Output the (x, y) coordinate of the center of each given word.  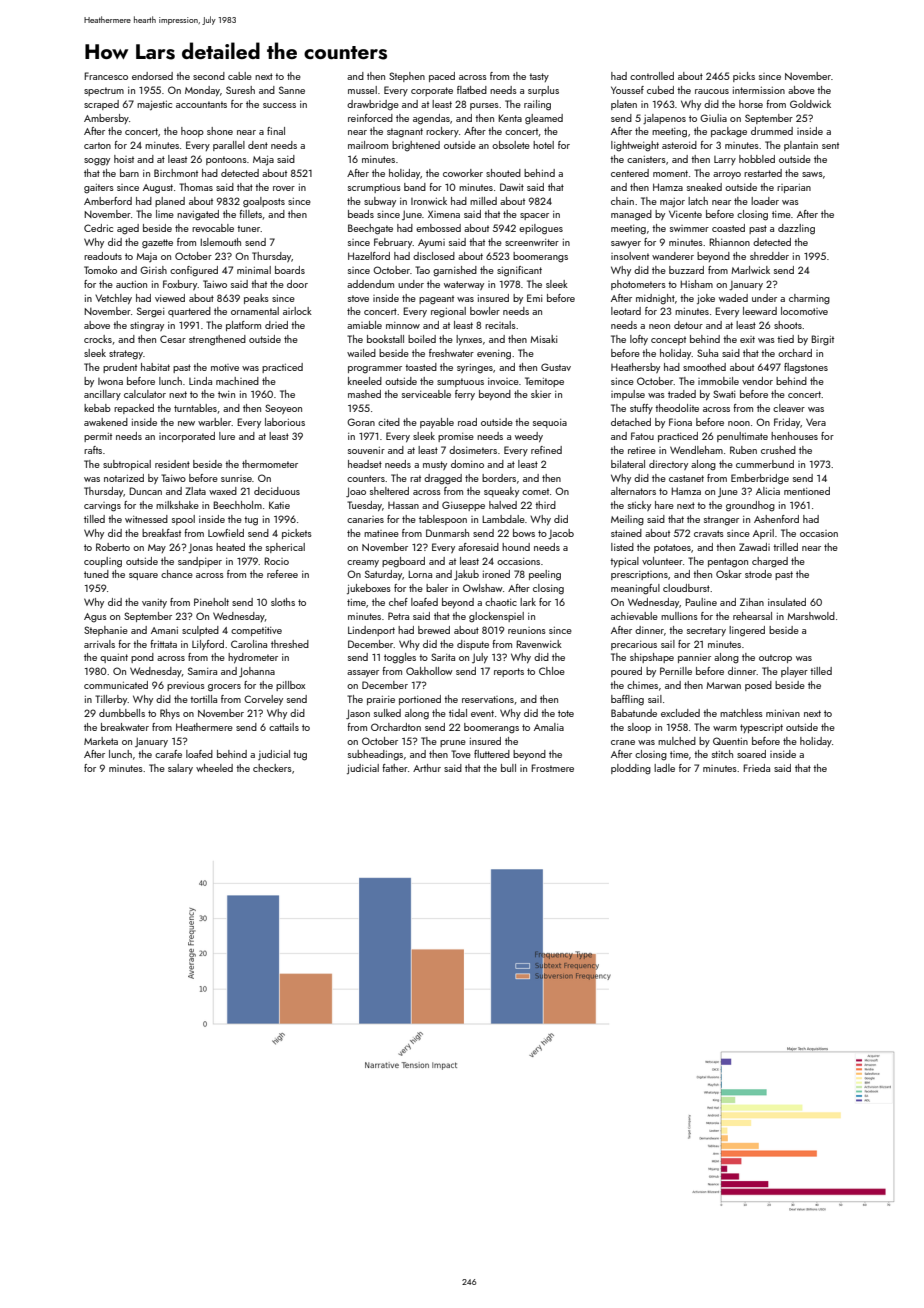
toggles (400, 658)
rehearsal (752, 616)
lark (528, 602)
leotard (626, 311)
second (209, 76)
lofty (639, 340)
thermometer (270, 464)
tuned (96, 574)
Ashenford (776, 519)
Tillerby (111, 700)
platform (243, 326)
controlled (652, 76)
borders (499, 478)
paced (442, 77)
